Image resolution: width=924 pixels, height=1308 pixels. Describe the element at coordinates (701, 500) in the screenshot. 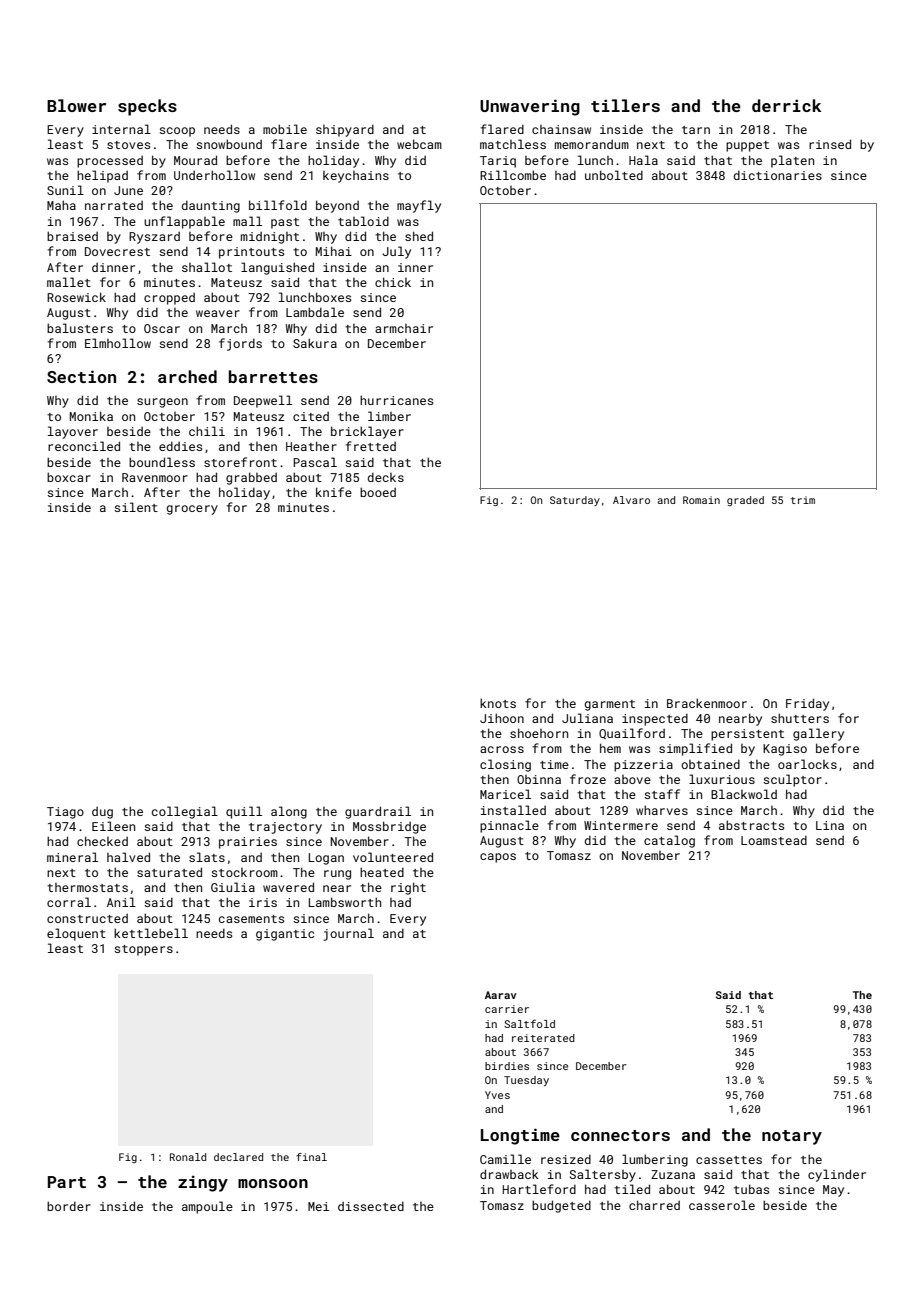

I see `Romain` at that location.
